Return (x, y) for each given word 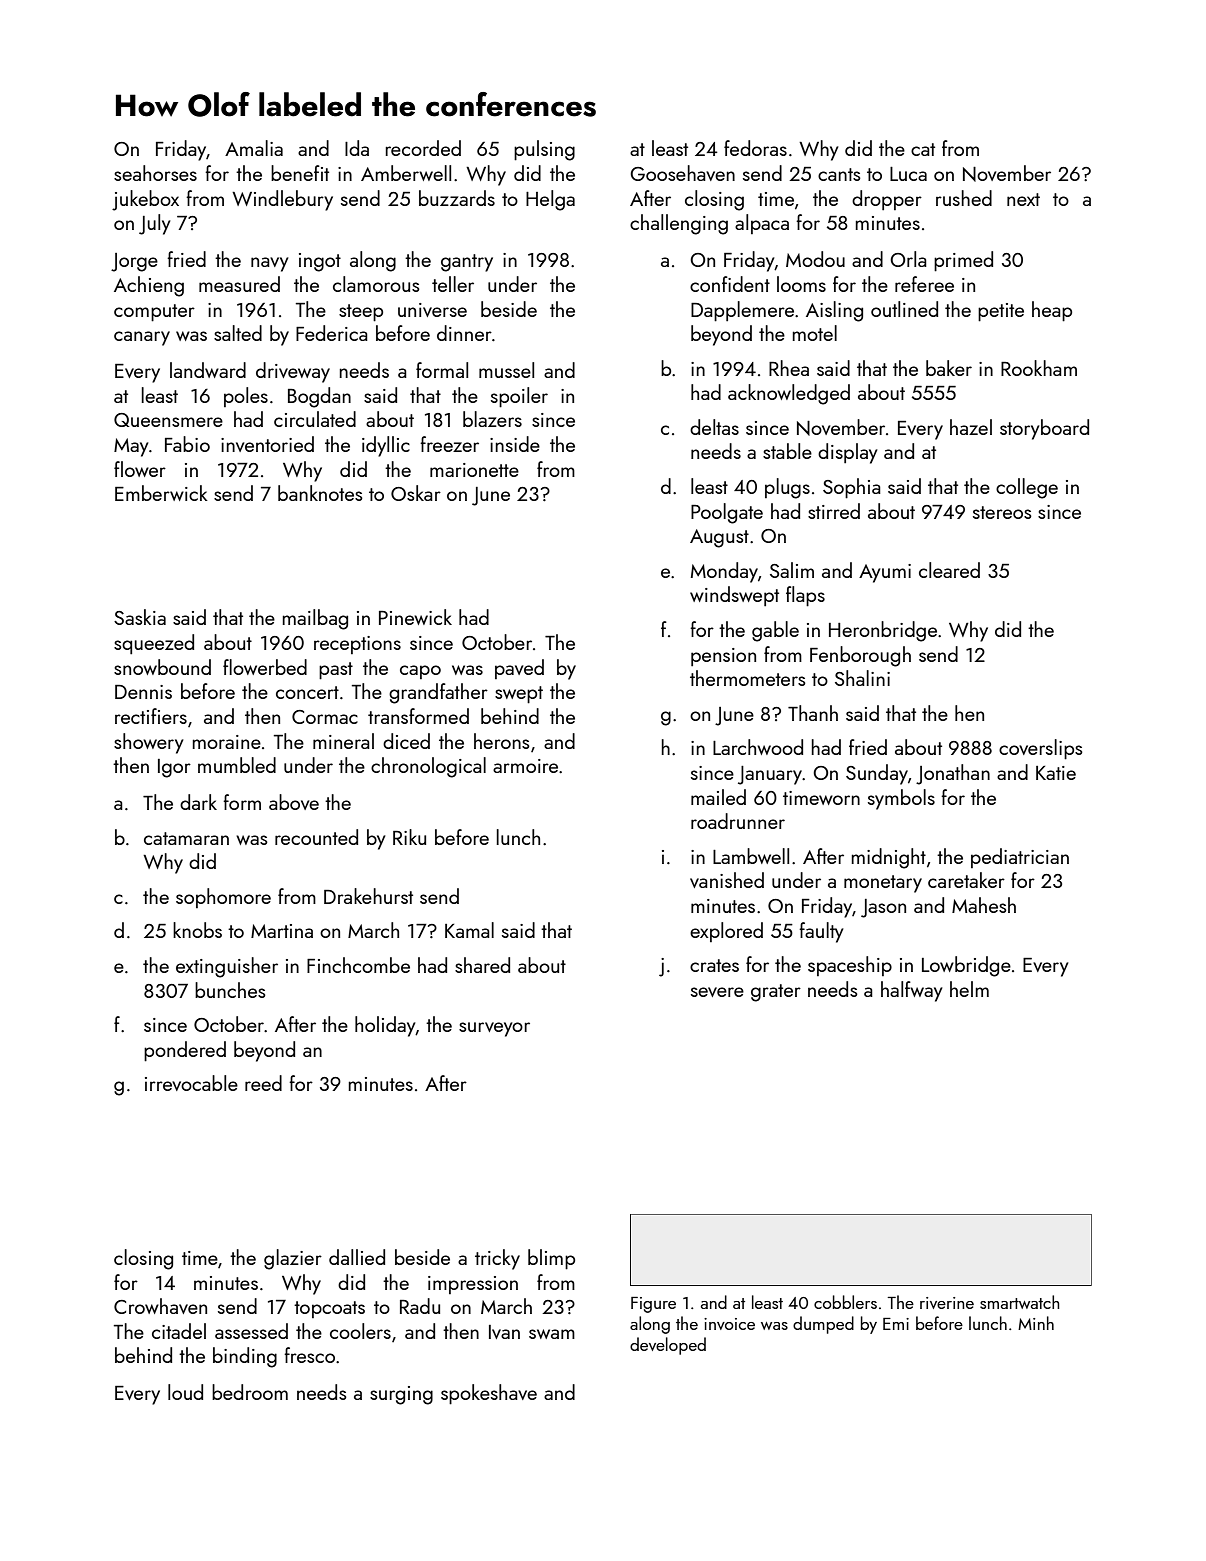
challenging (679, 224)
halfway (911, 991)
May (131, 447)
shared (482, 965)
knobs (197, 930)
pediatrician (1020, 858)
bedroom (250, 1392)
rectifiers (151, 716)
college (1027, 488)
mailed (718, 797)
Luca (908, 174)
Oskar (416, 493)
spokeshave (489, 1394)
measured (239, 284)
